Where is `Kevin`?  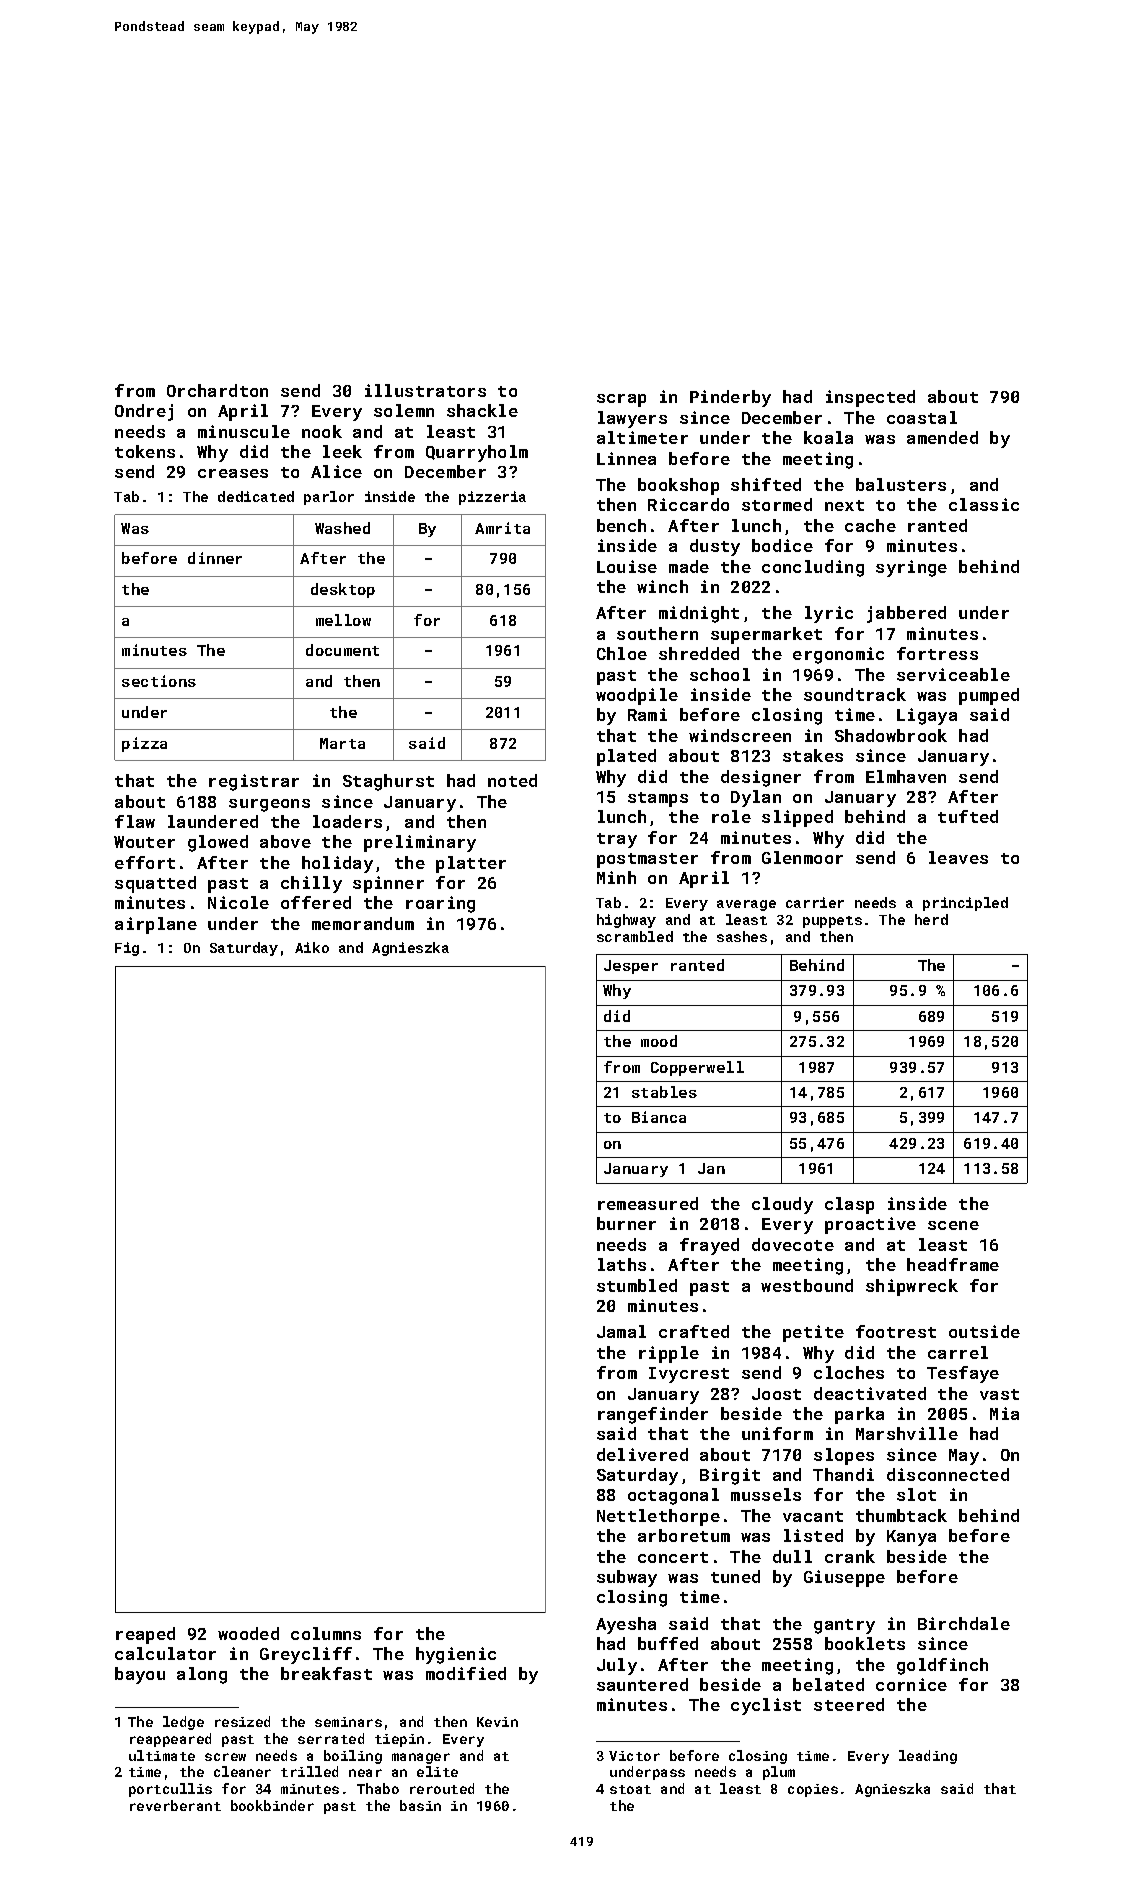
Kevin is located at coordinates (497, 1722).
